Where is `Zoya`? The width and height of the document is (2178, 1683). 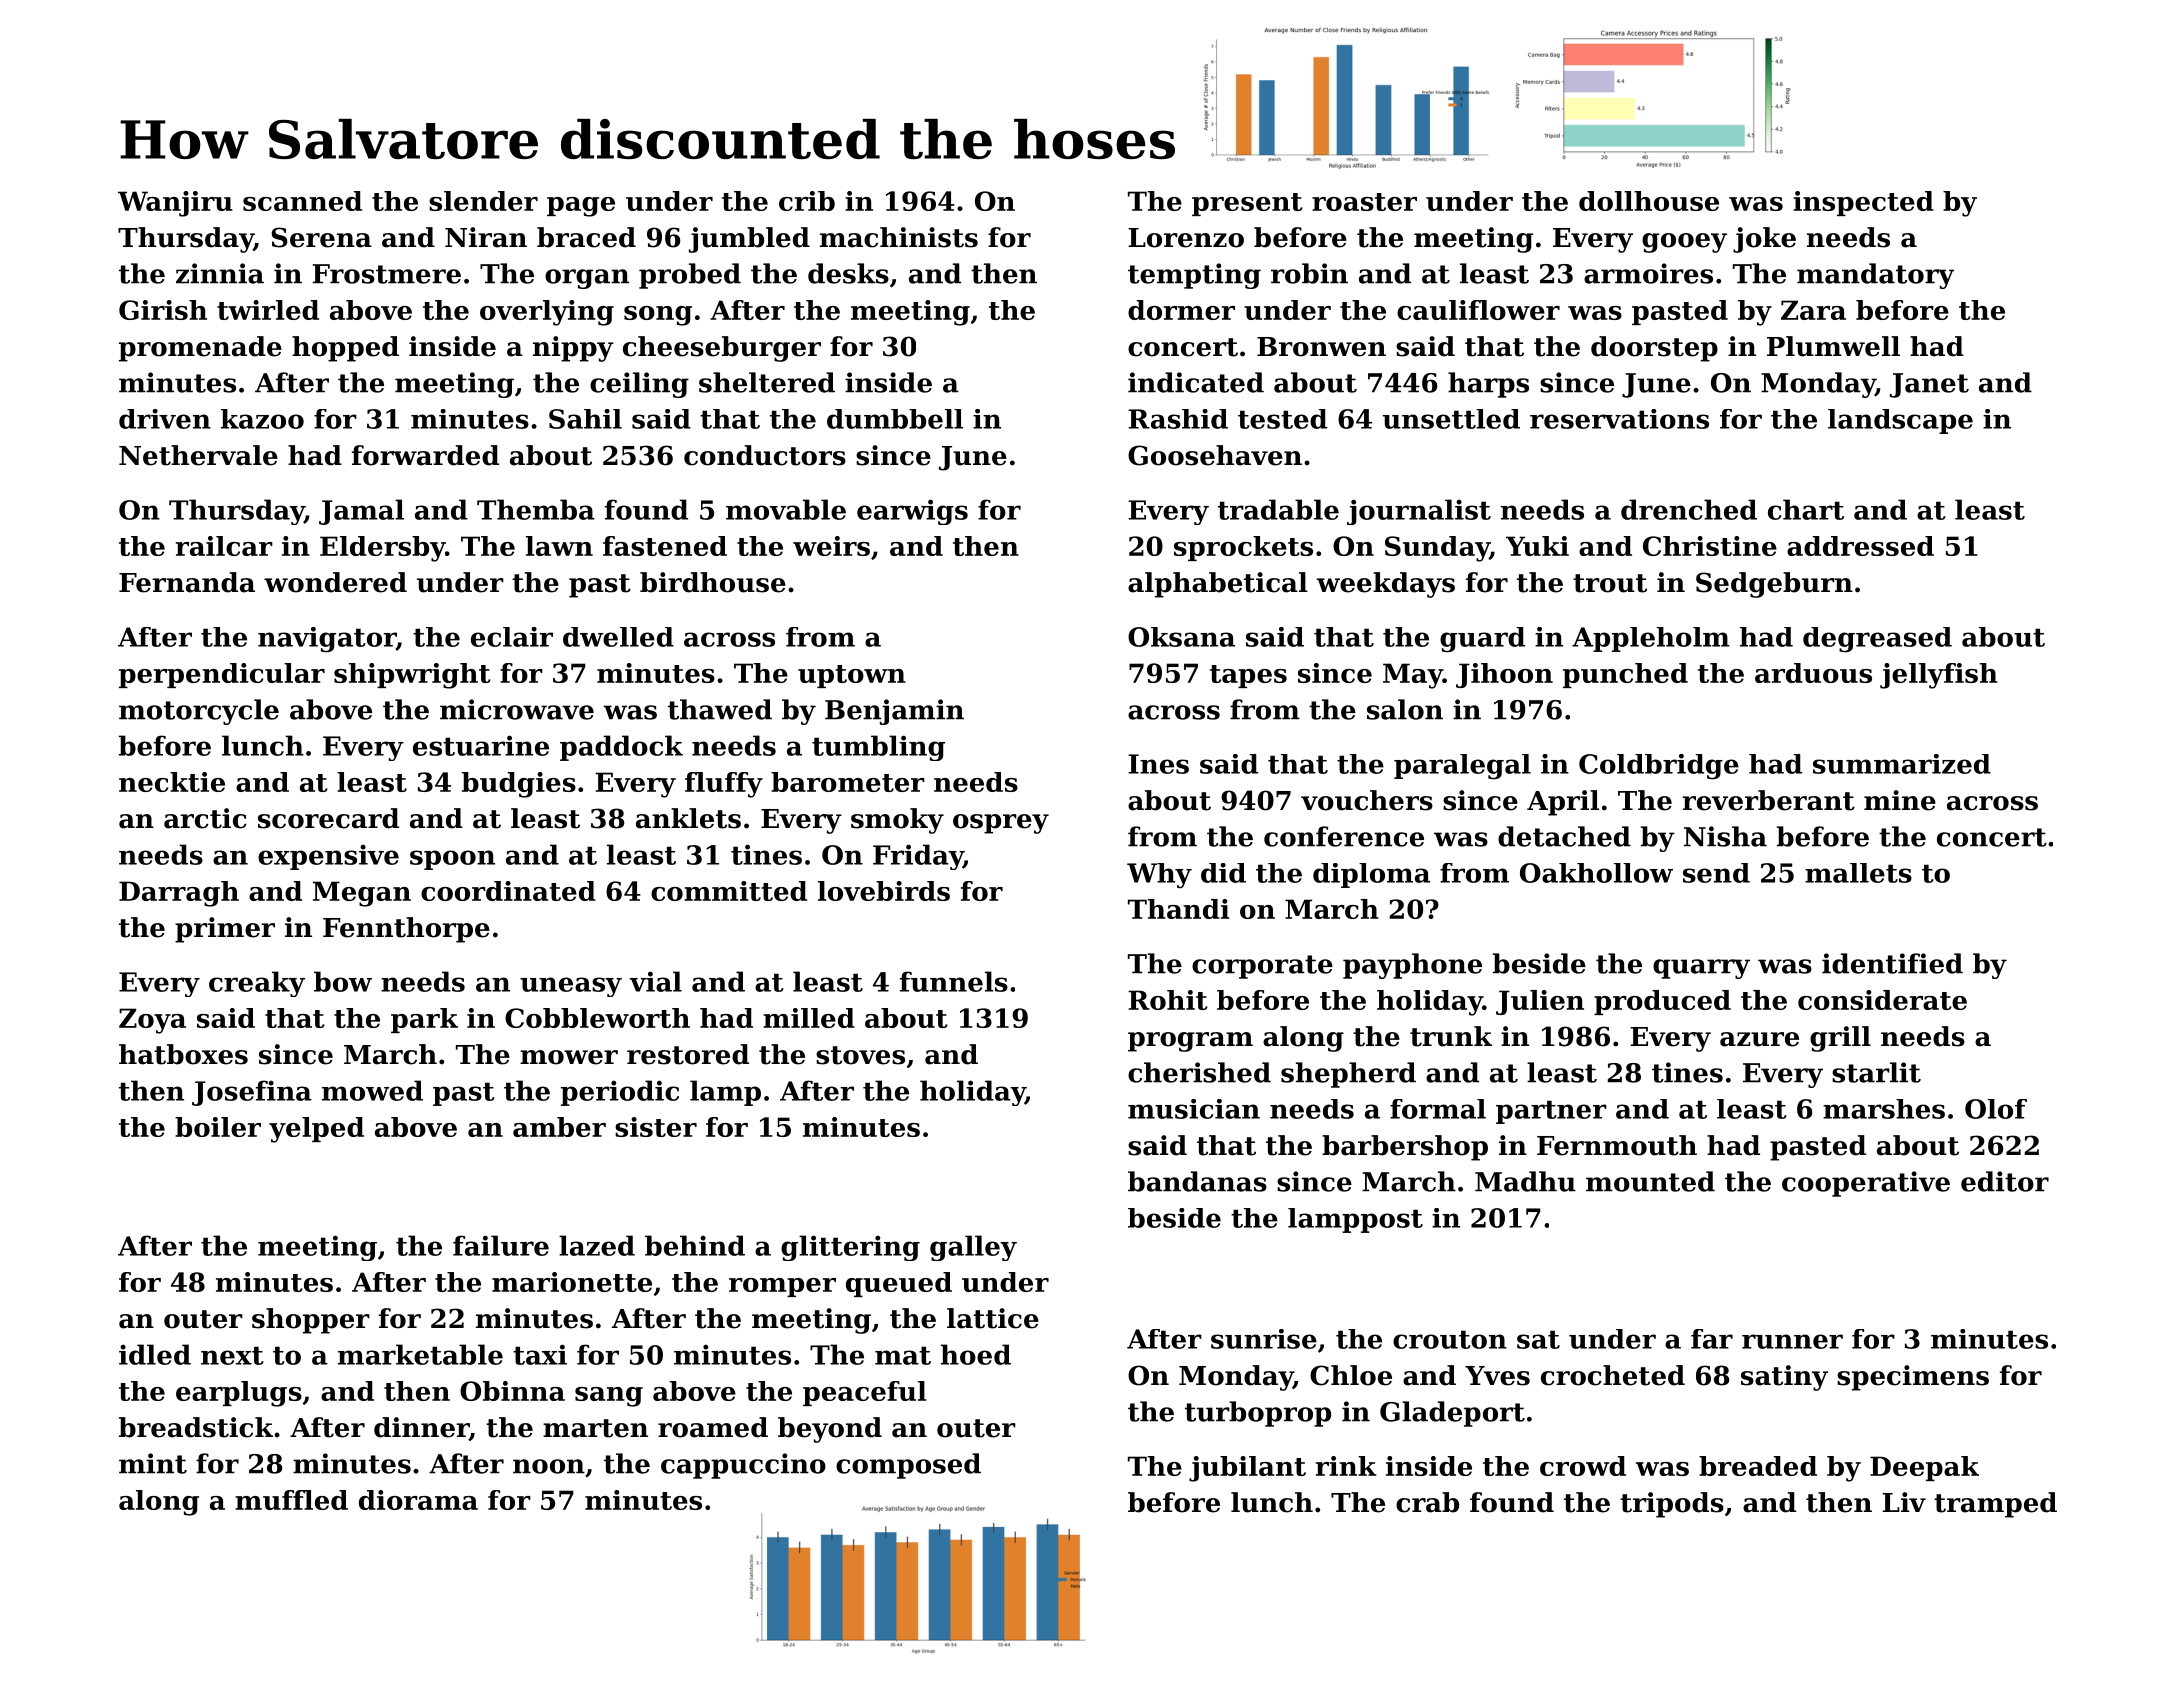 Zoya is located at coordinates (152, 1021).
